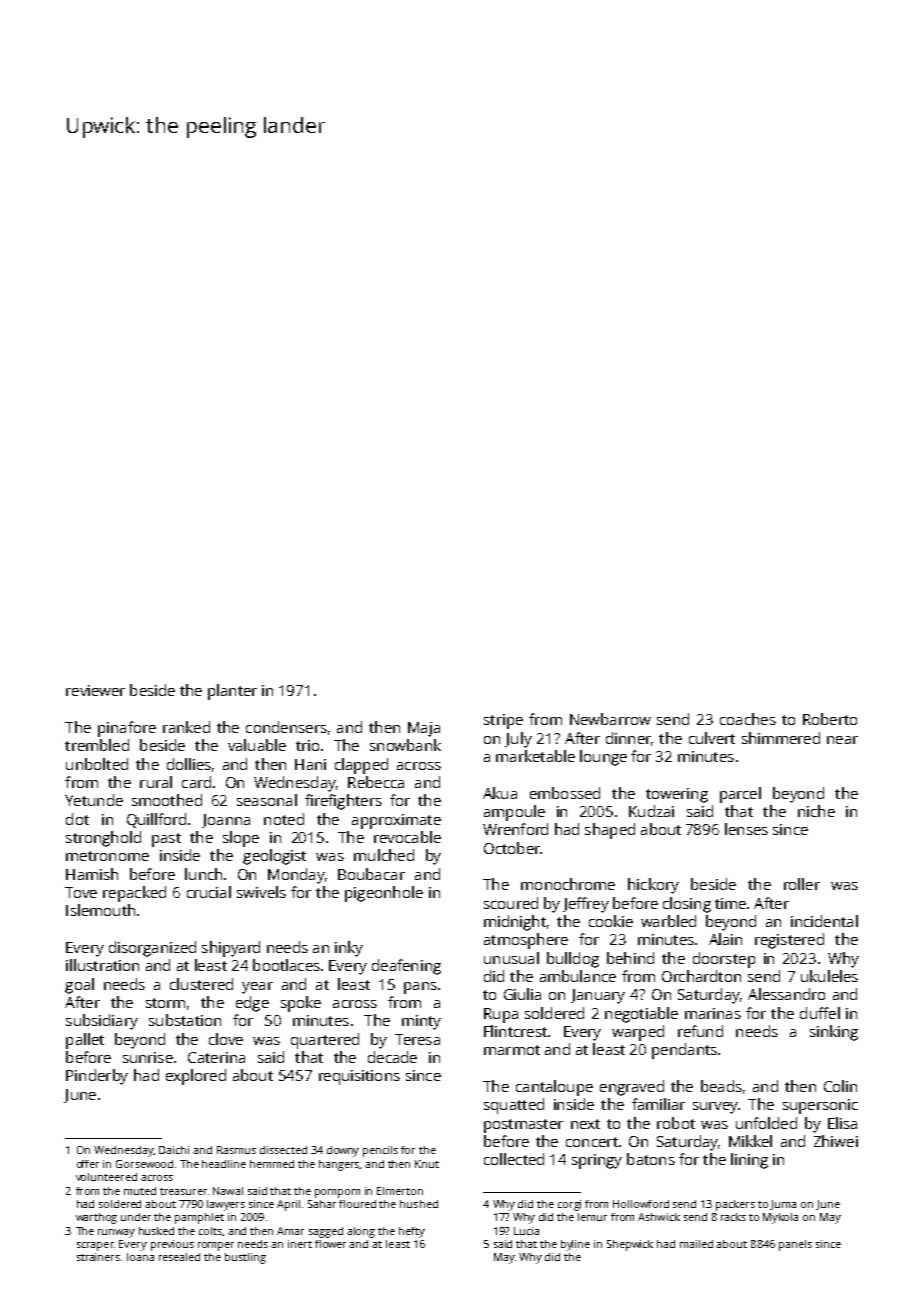 The height and width of the screenshot is (1308, 924). I want to click on hemmed, so click(272, 1164).
